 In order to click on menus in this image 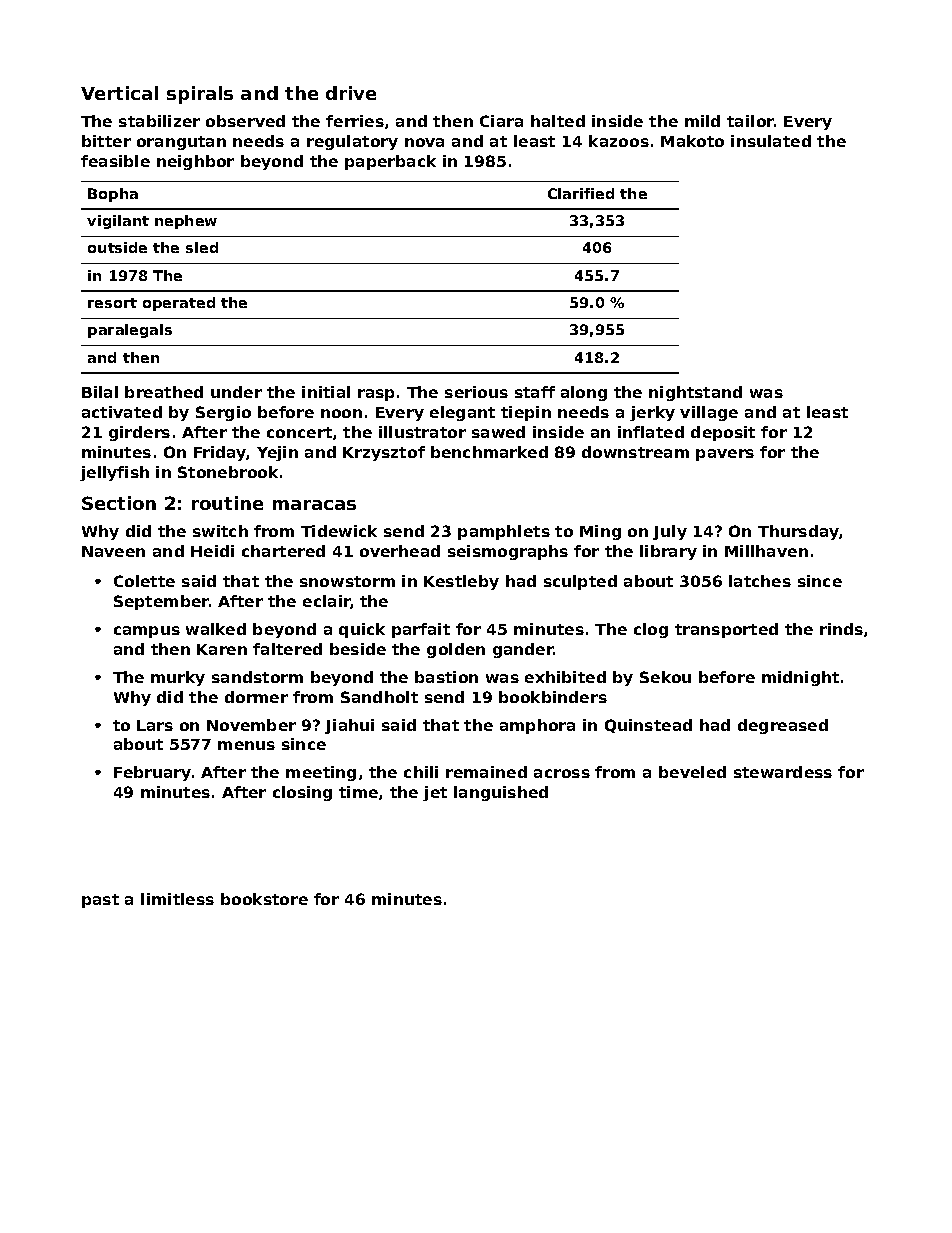, I will do `click(246, 745)`.
